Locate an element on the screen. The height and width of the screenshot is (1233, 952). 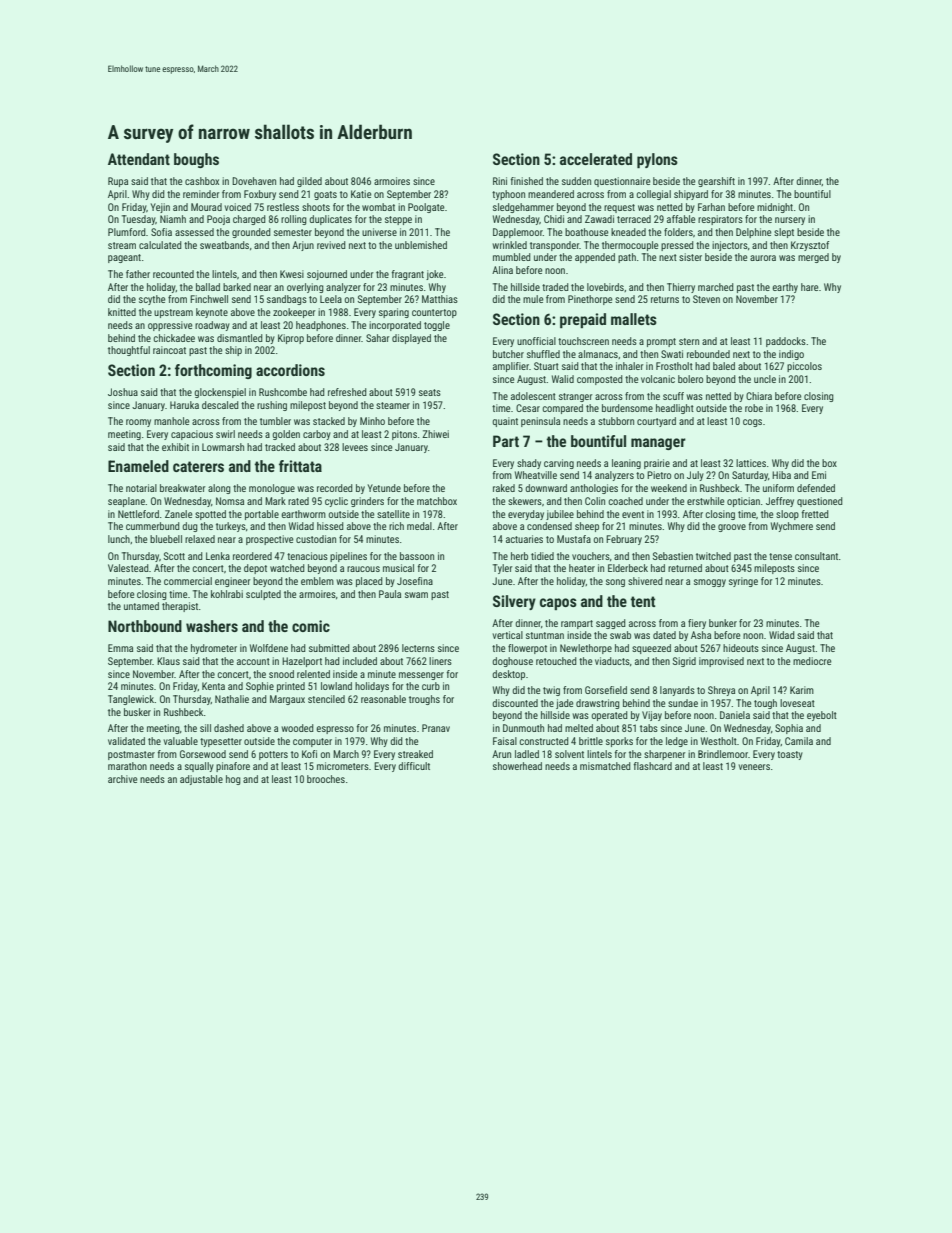
matchbox is located at coordinates (437, 501).
